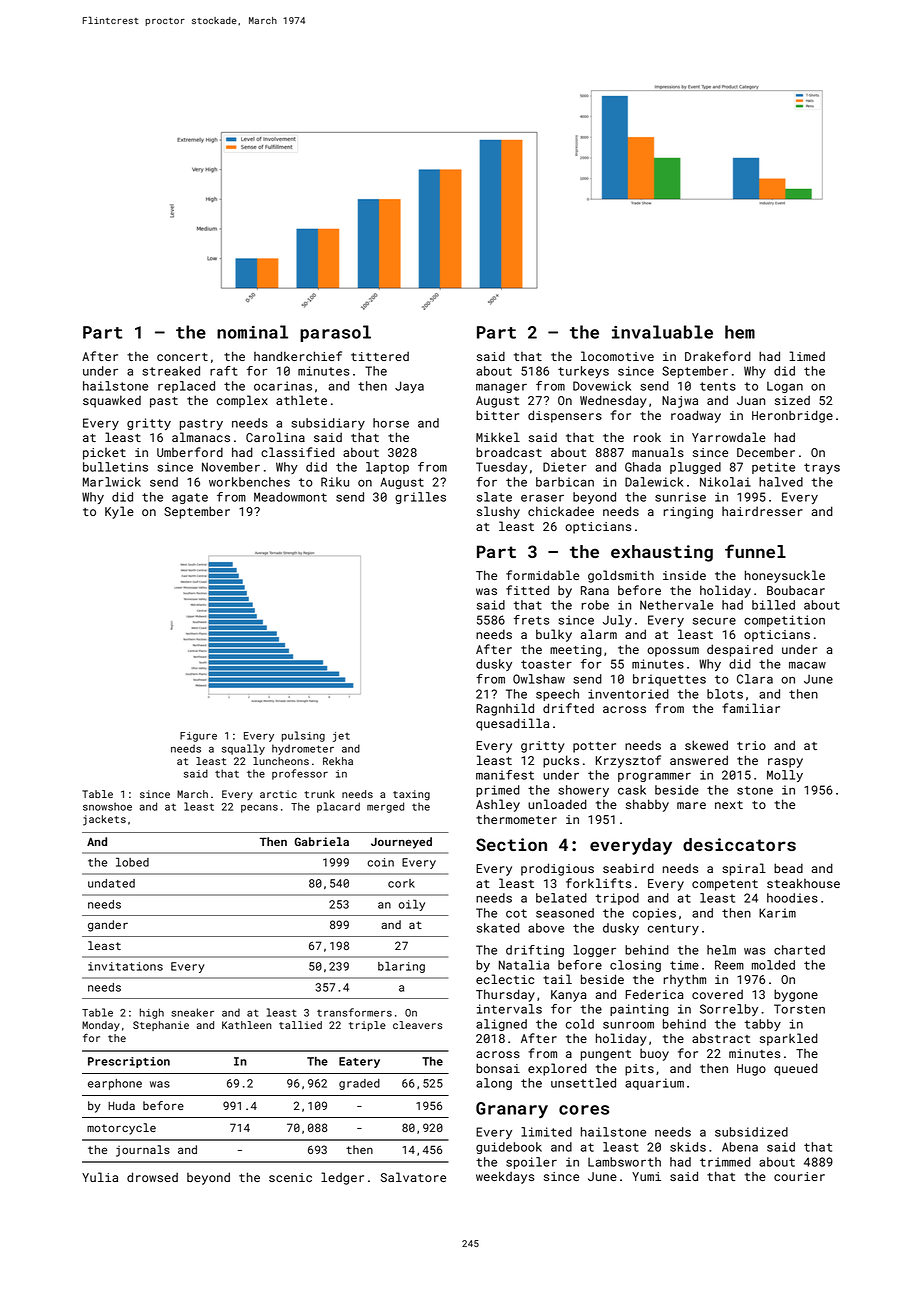 The height and width of the page is (1308, 924). What do you see at coordinates (121, 1105) in the page?
I see `Huda` at bounding box center [121, 1105].
